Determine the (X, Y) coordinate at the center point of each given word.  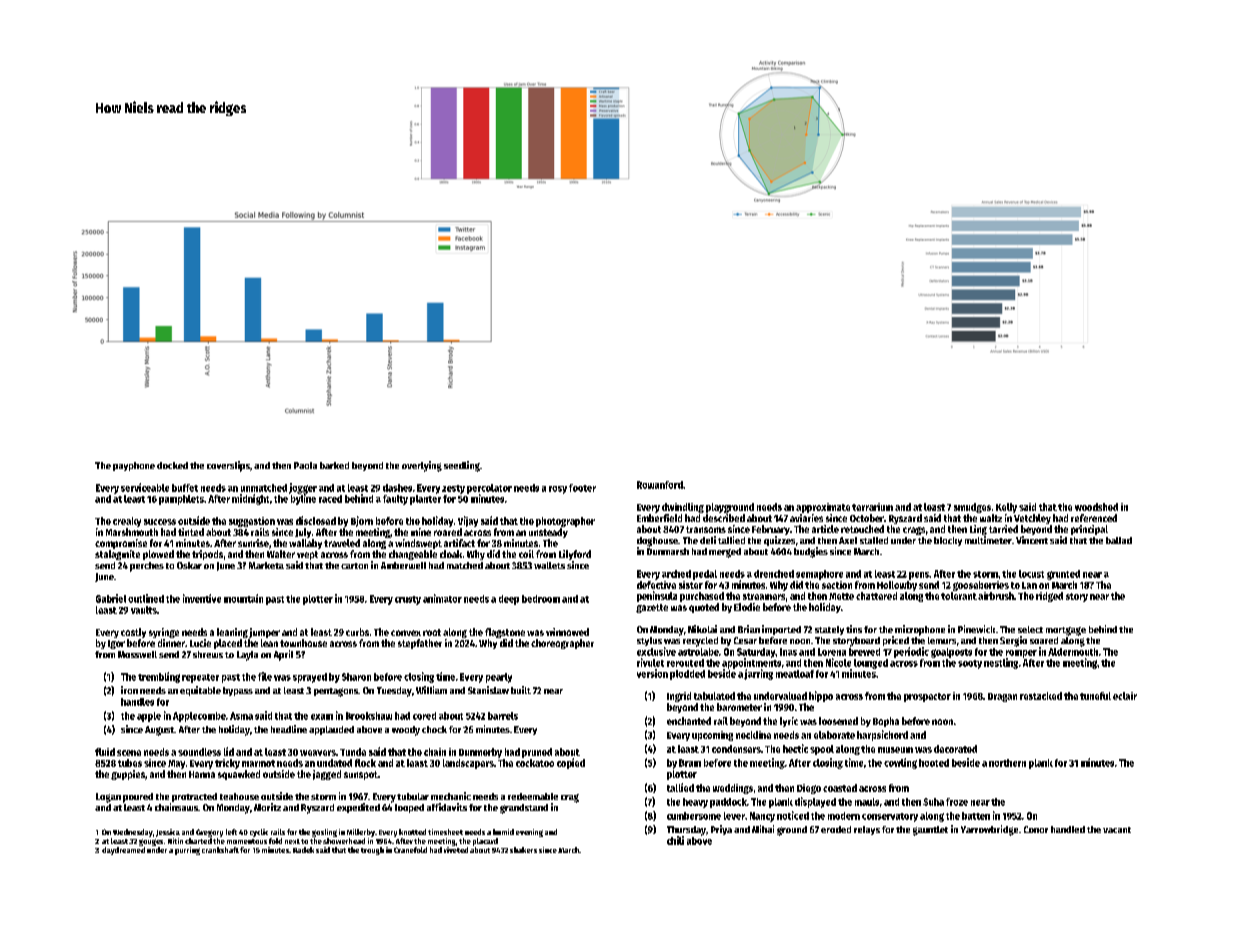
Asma (241, 716)
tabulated (714, 696)
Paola (305, 465)
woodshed (1096, 507)
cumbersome (694, 816)
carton (354, 566)
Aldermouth (1073, 652)
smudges (972, 508)
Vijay (468, 521)
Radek (303, 850)
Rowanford (660, 485)
